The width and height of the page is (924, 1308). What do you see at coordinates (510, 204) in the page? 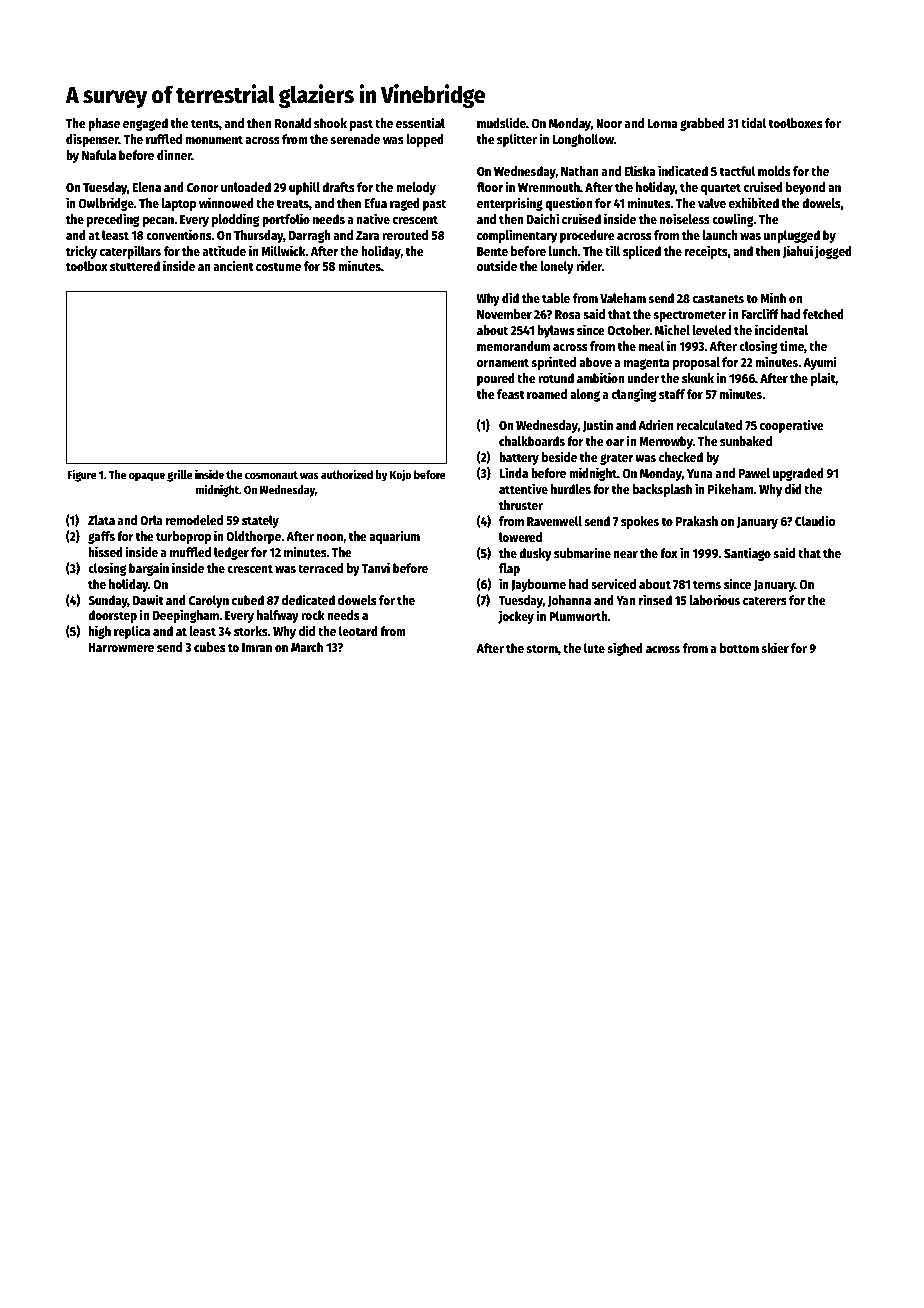
I see `enterprising` at bounding box center [510, 204].
